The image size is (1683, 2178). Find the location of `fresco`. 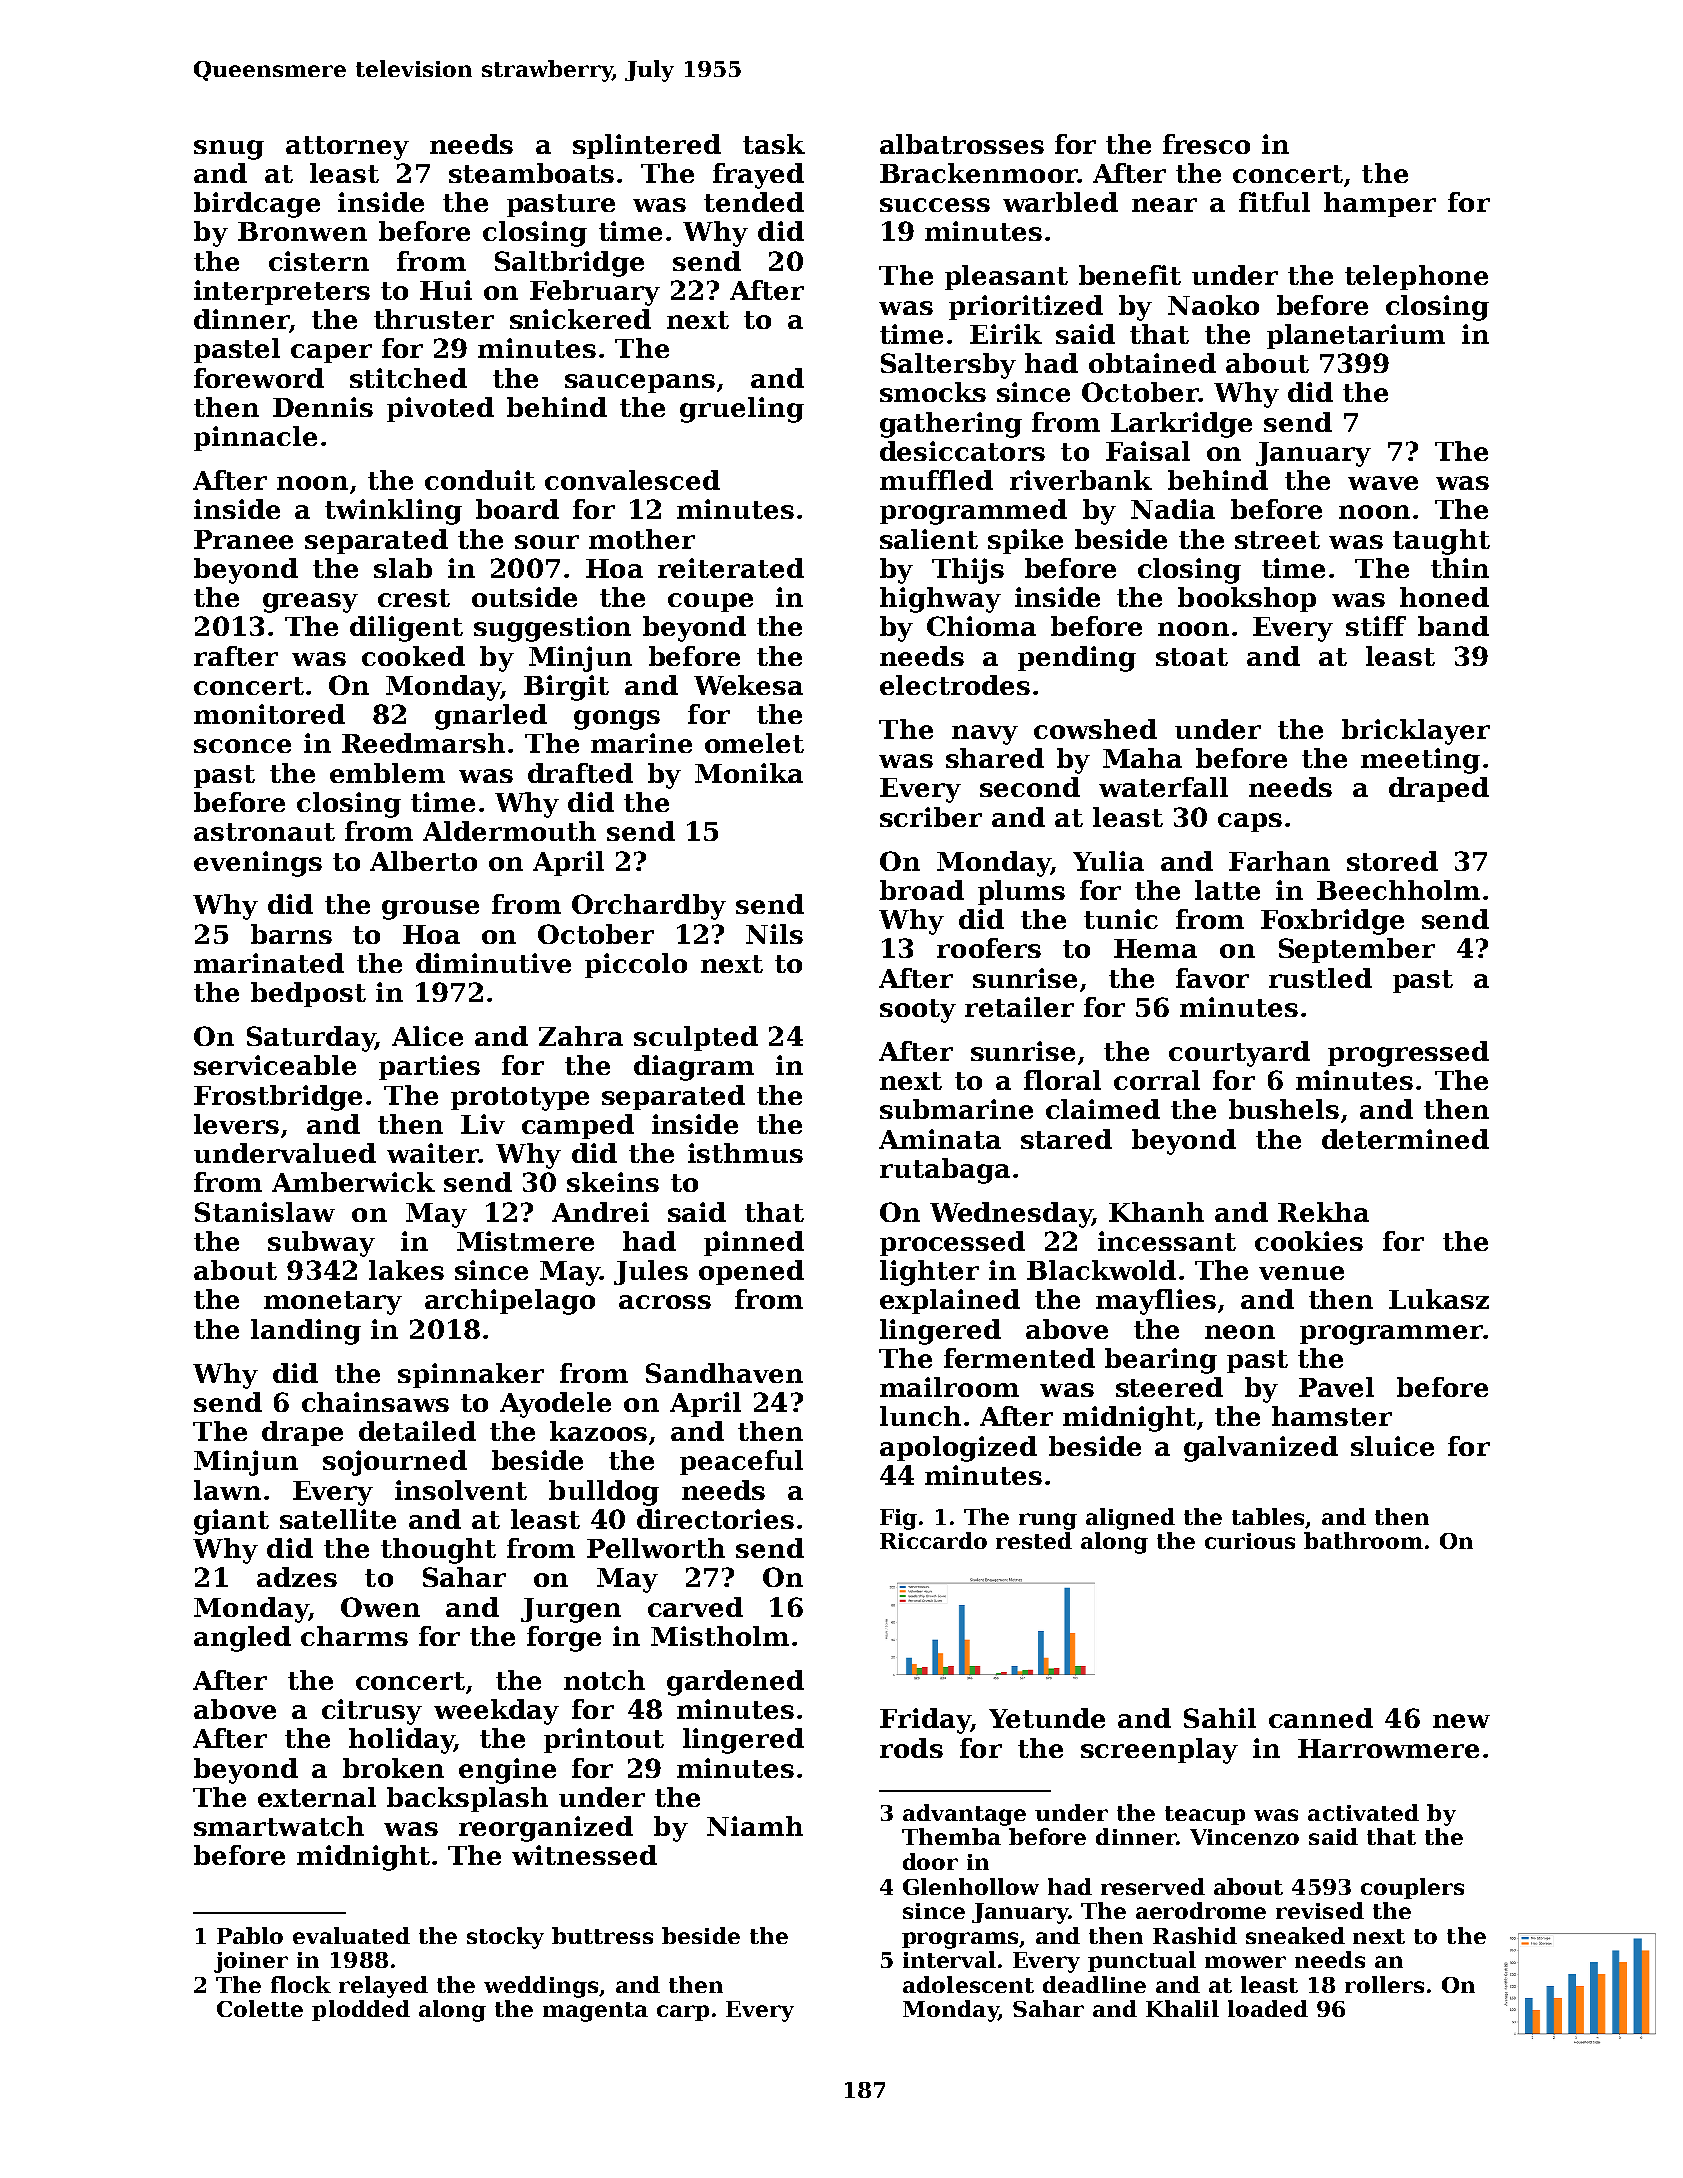

fresco is located at coordinates (1206, 144).
